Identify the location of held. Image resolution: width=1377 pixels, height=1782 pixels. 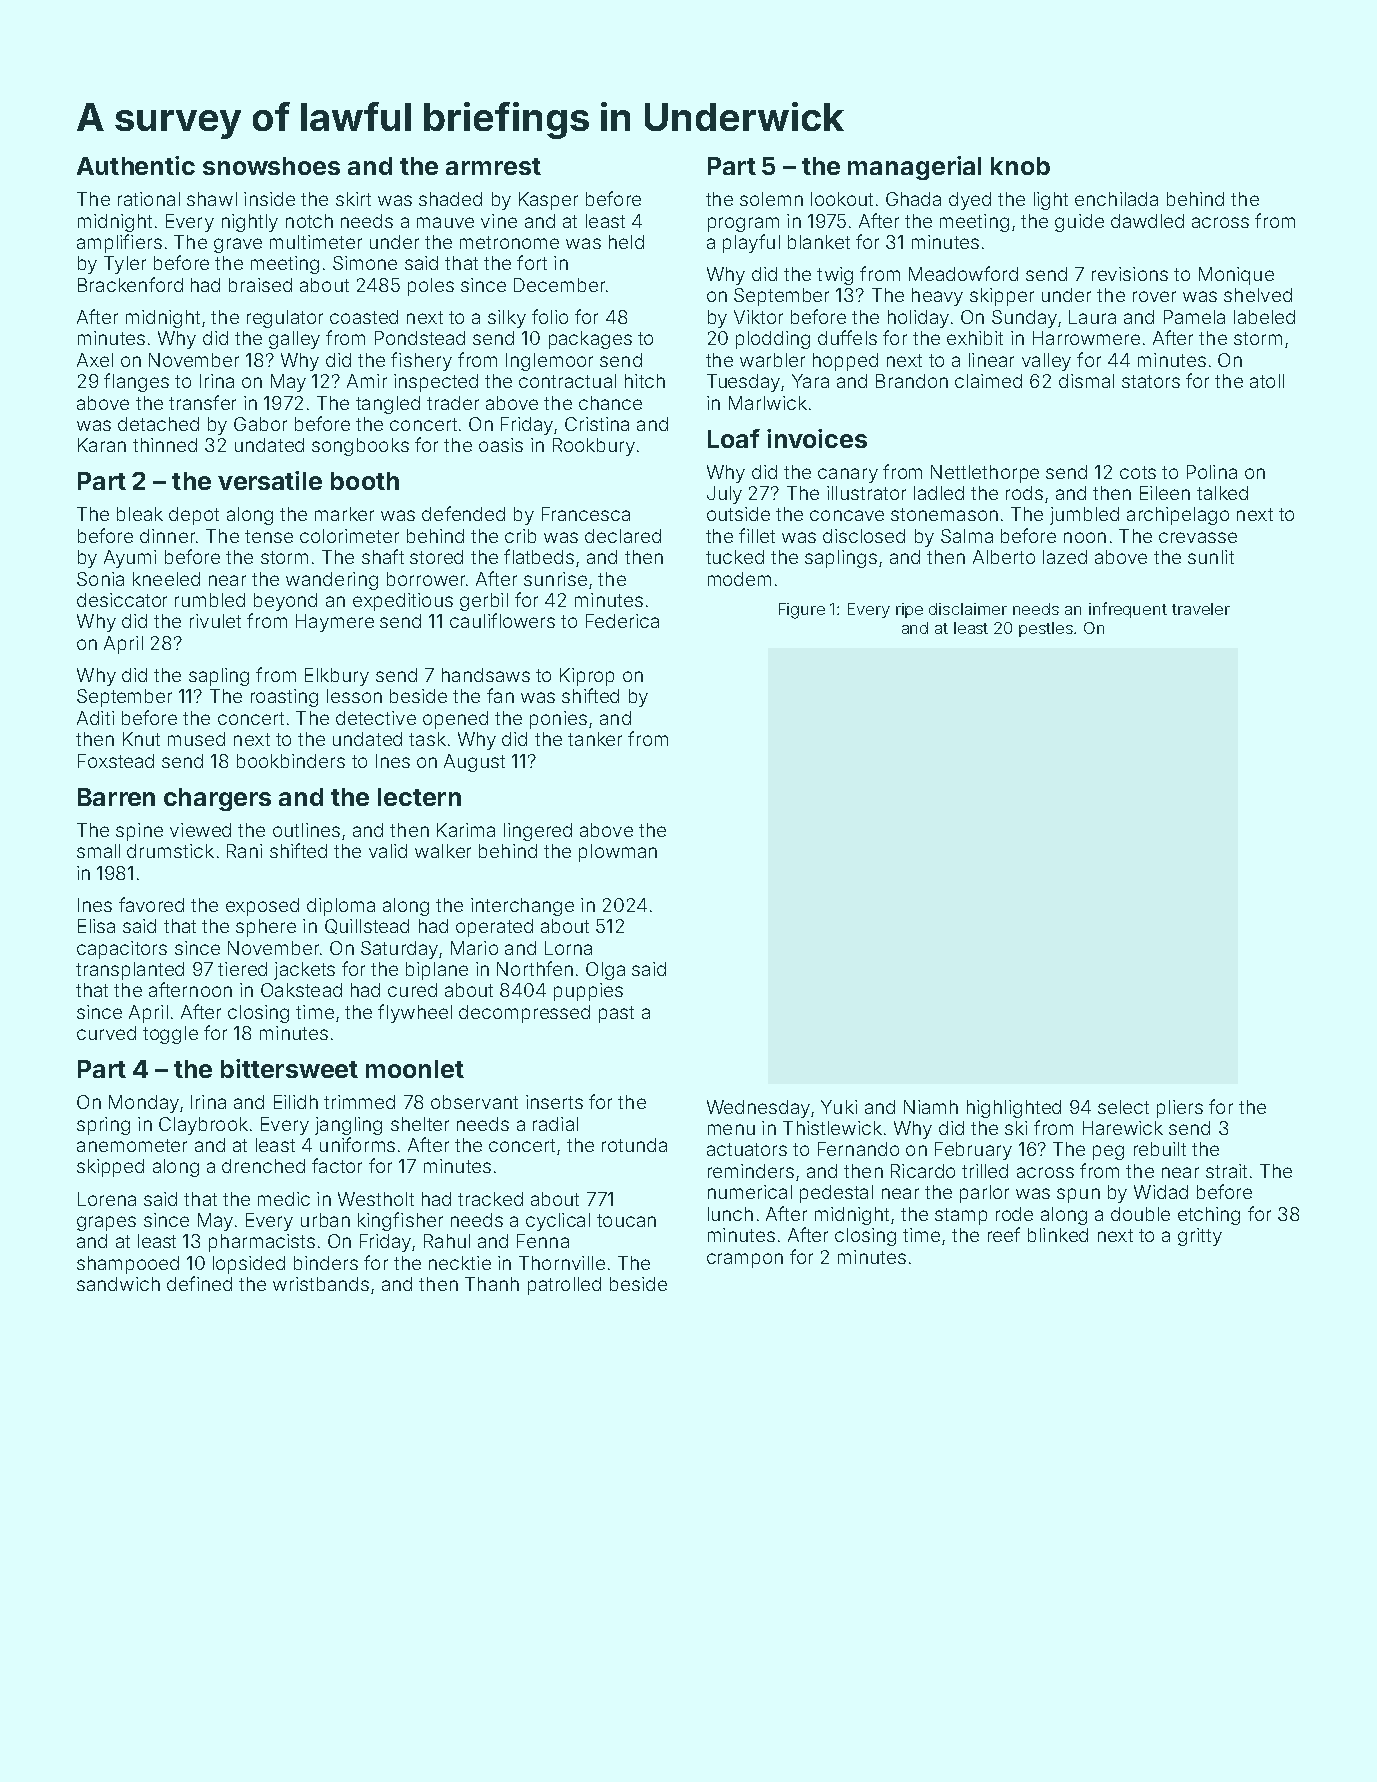
(626, 242).
